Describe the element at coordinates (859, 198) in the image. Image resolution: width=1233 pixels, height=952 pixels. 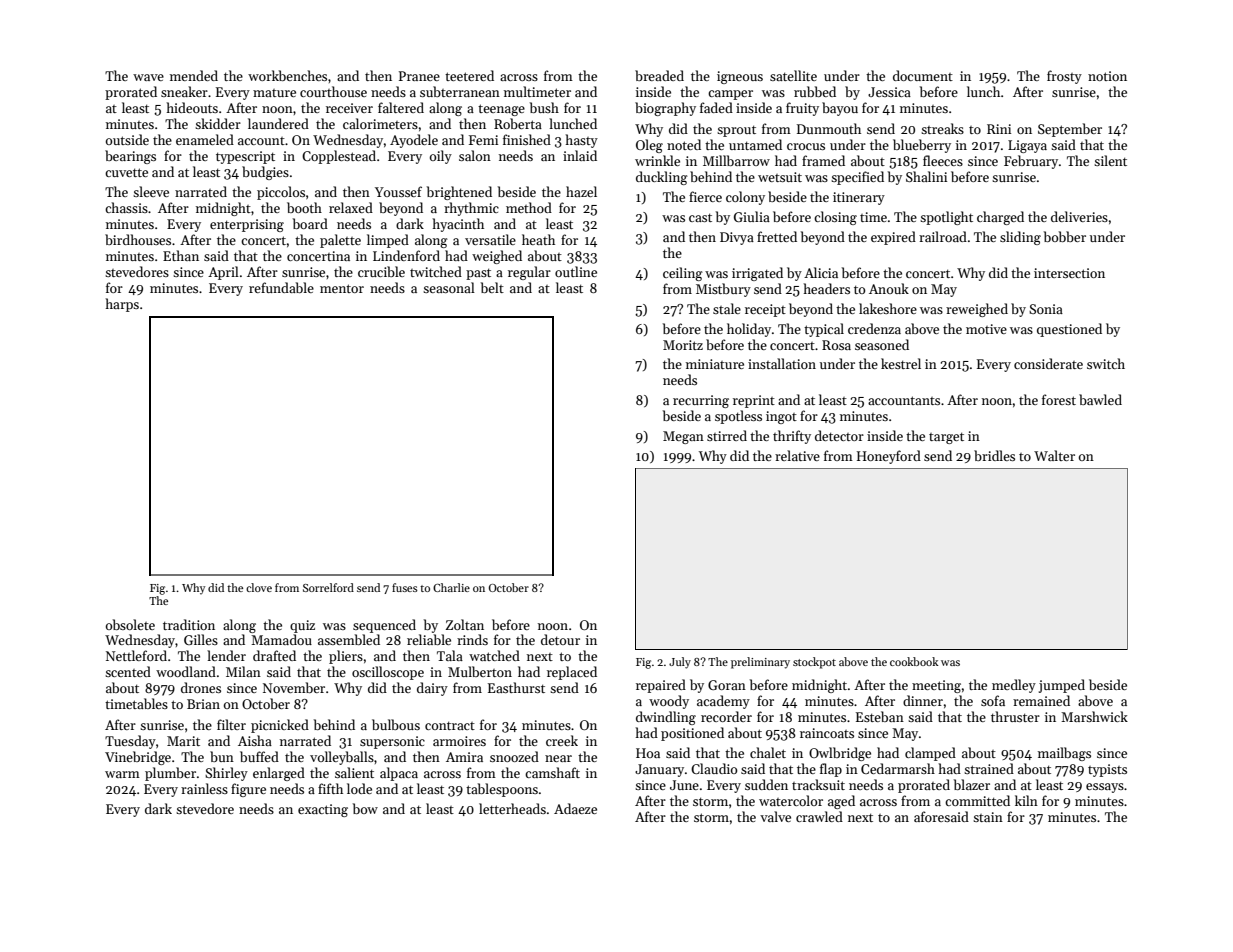
I see `itinerary` at that location.
